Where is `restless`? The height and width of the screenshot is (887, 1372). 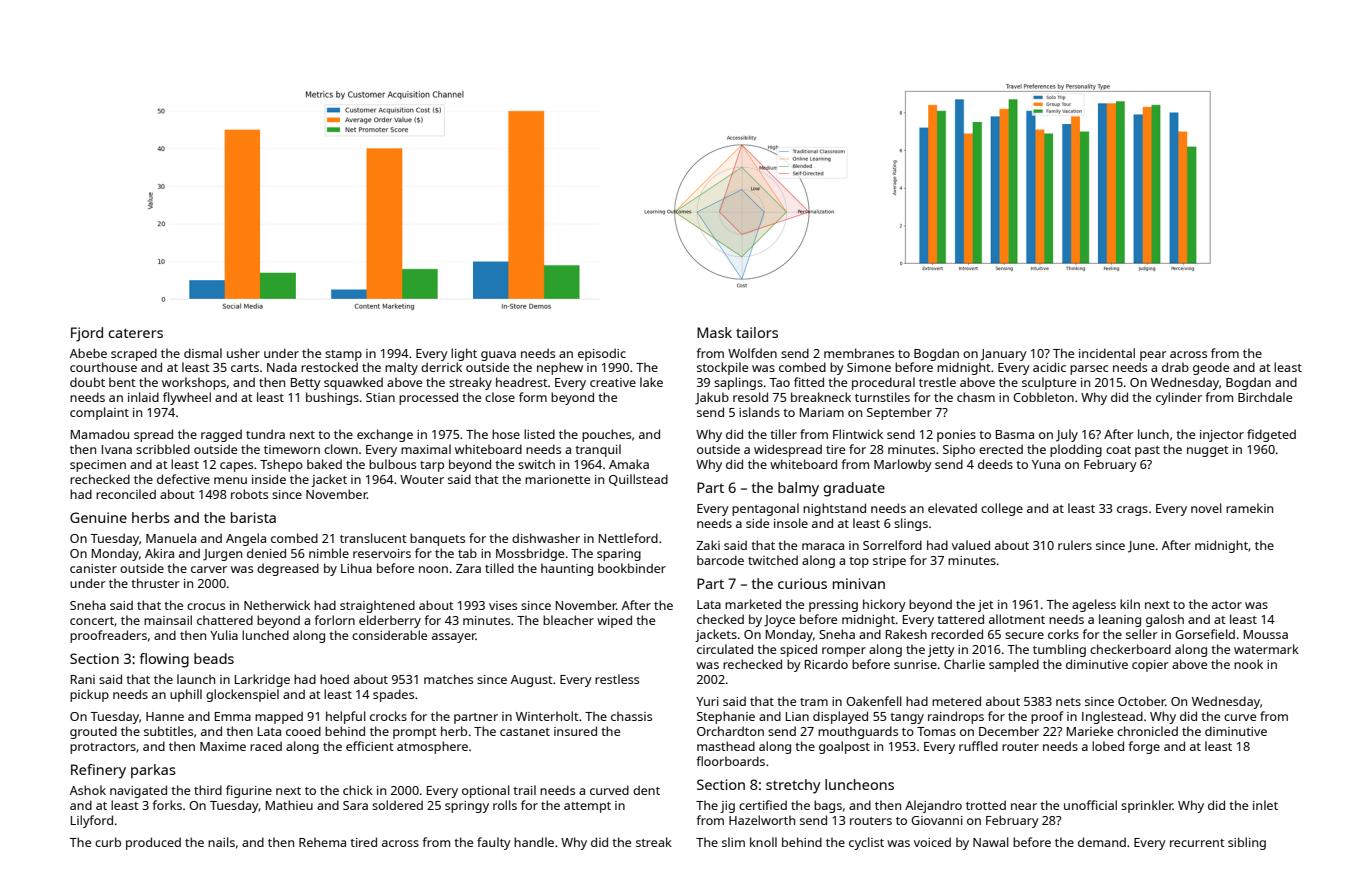
restless is located at coordinates (617, 679).
